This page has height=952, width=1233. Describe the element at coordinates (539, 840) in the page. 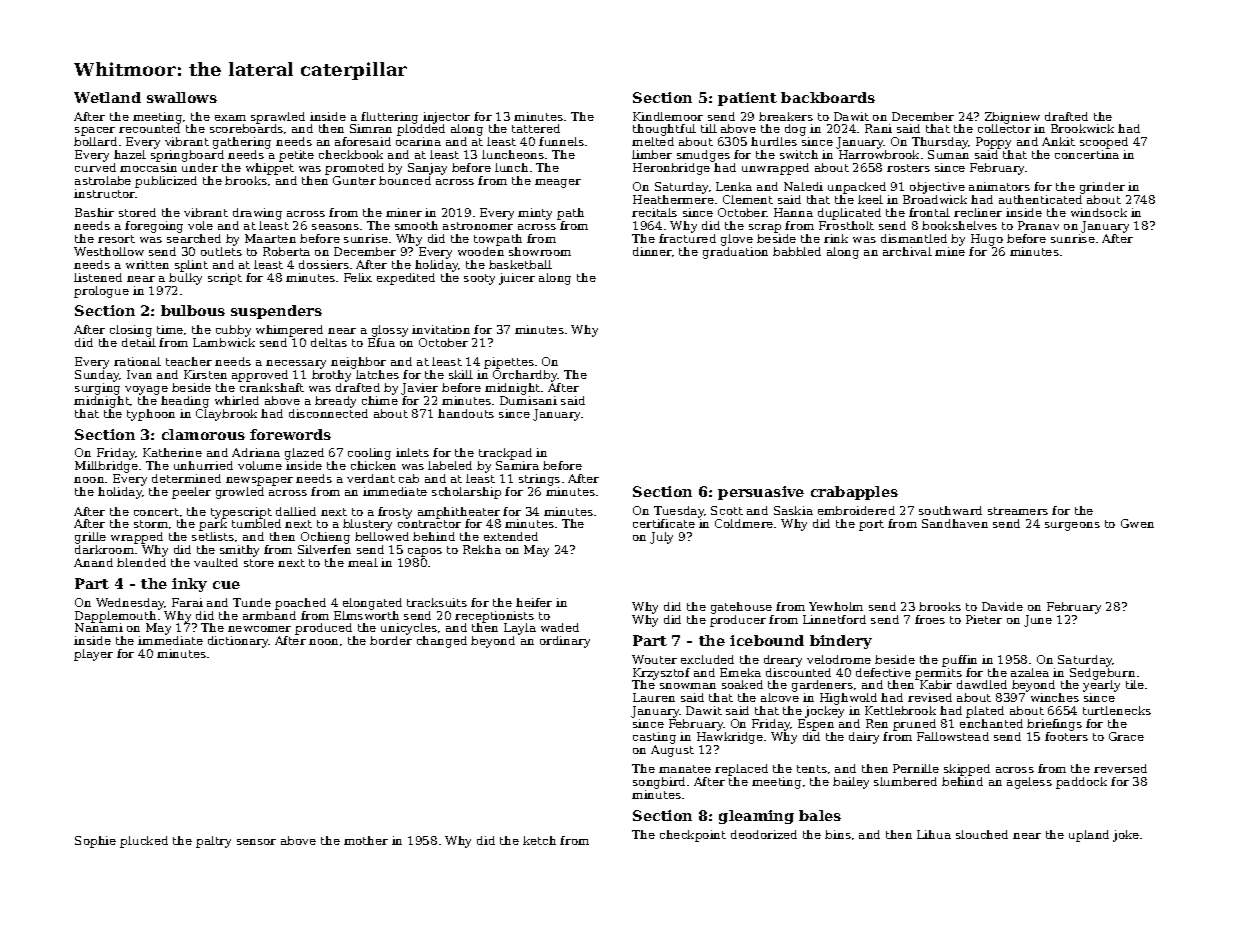

I see `ketch` at that location.
